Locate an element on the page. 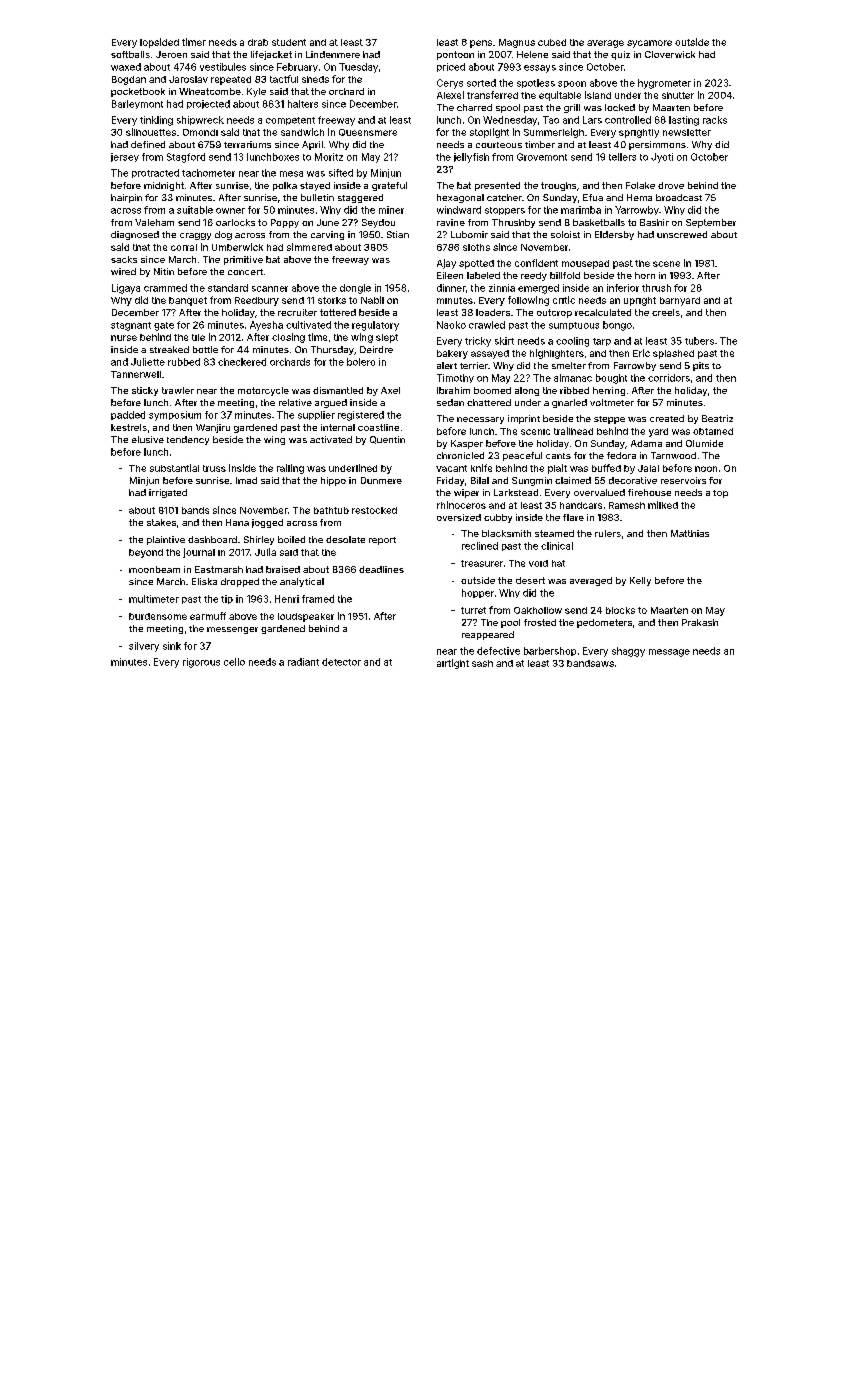  broadcast is located at coordinates (679, 197).
